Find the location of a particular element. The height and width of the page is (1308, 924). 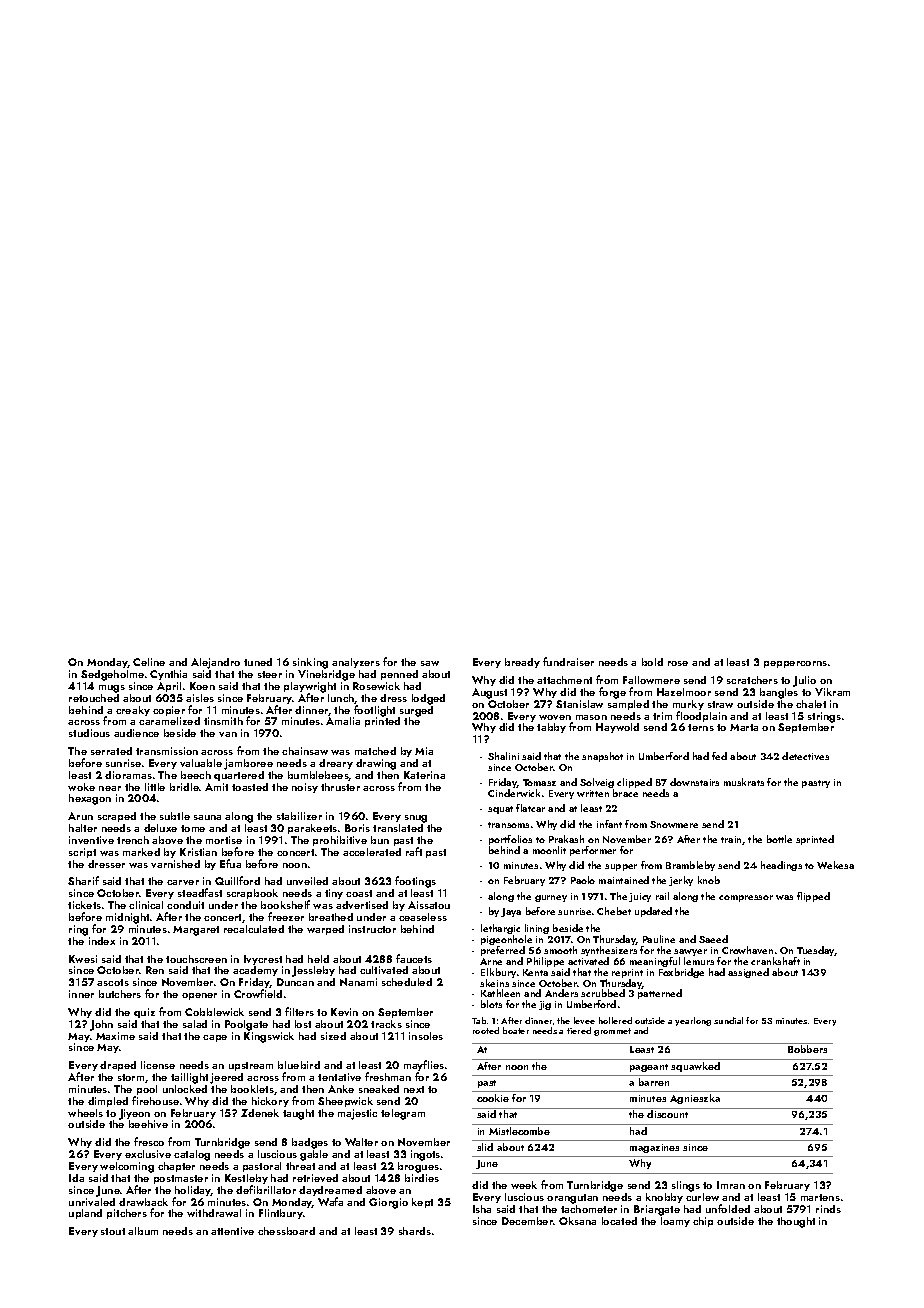

scrapbook is located at coordinates (252, 894).
